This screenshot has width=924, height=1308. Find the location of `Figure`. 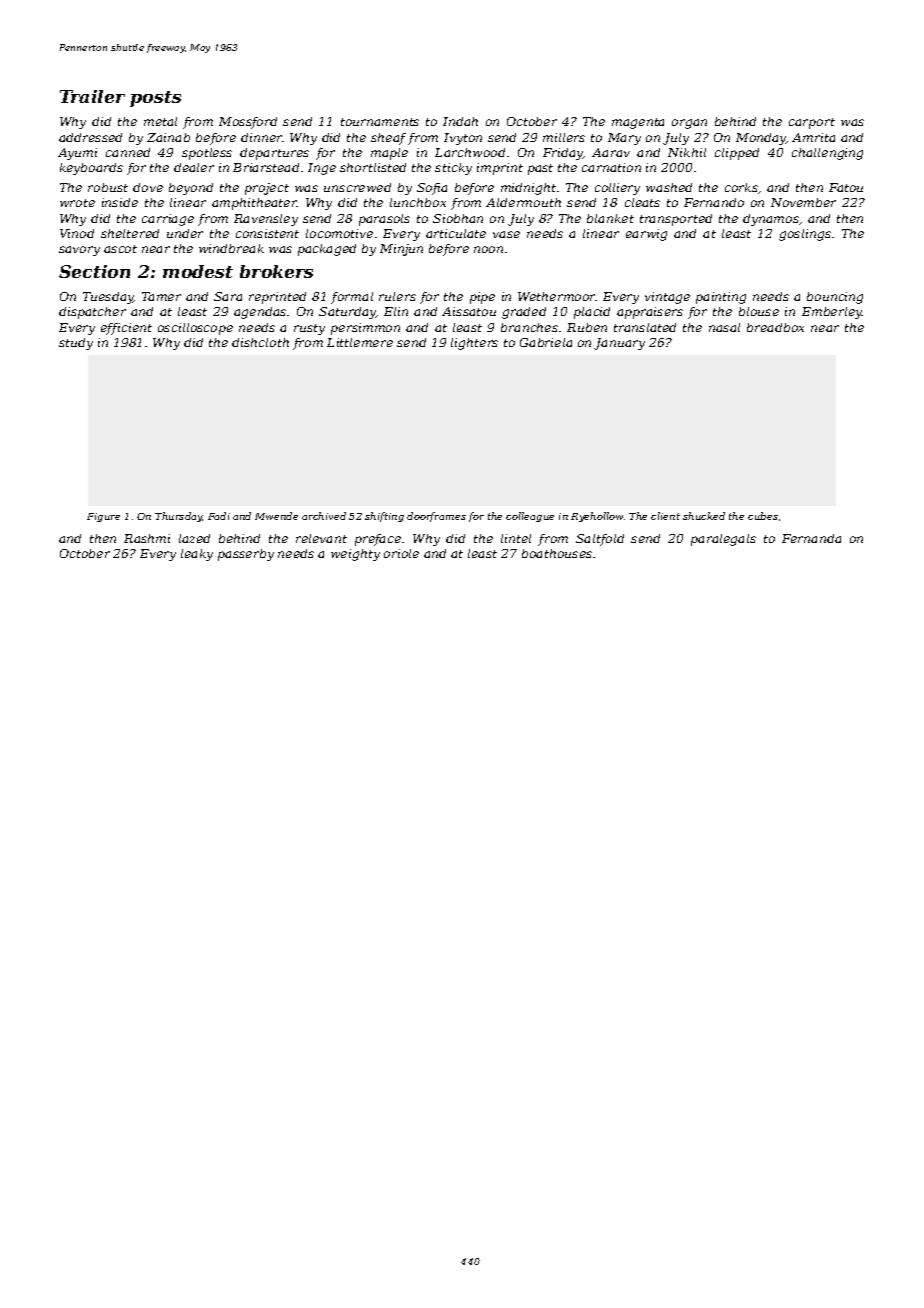

Figure is located at coordinates (103, 517).
